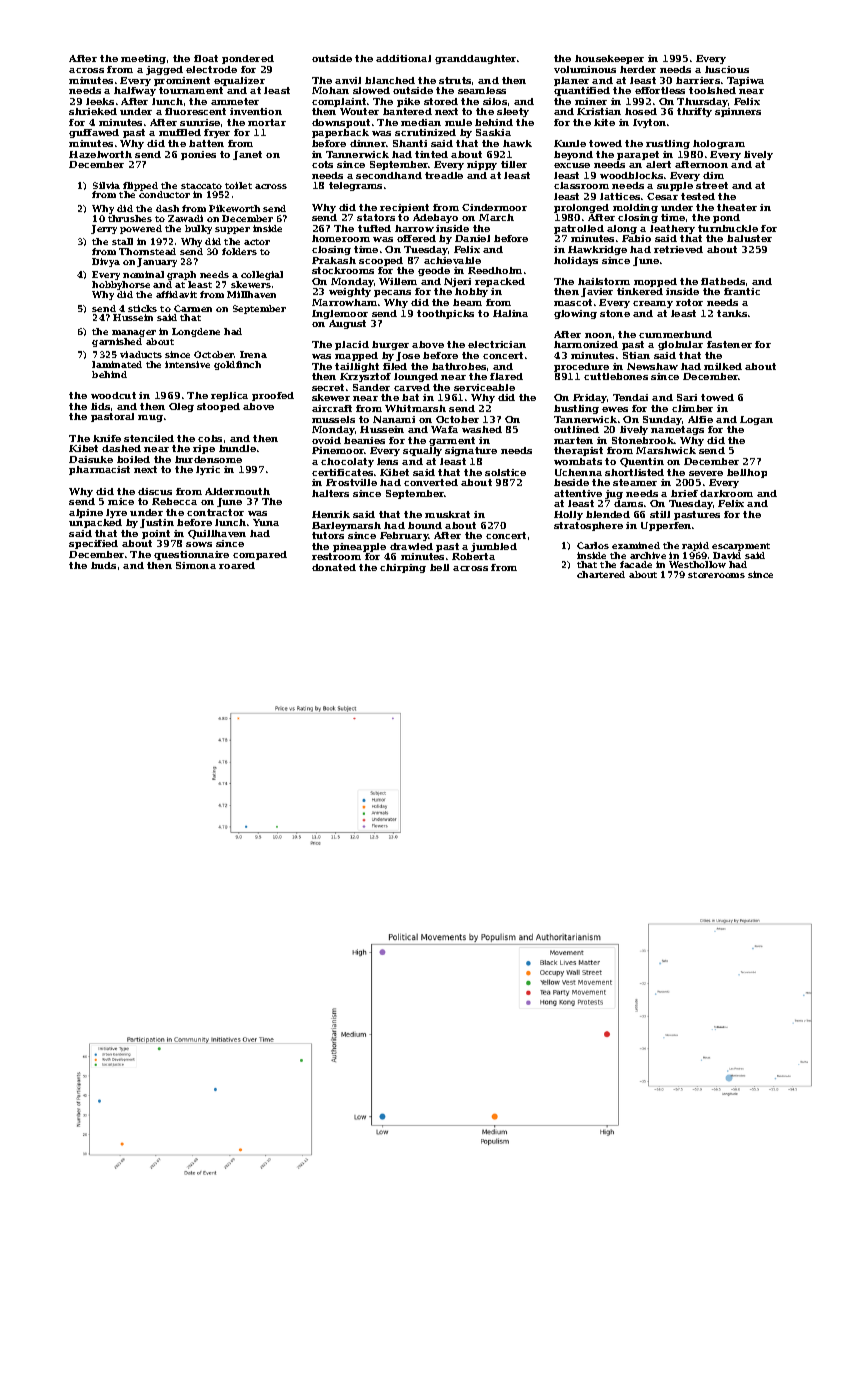  Describe the element at coordinates (475, 59) in the screenshot. I see `granddaughter` at that location.
